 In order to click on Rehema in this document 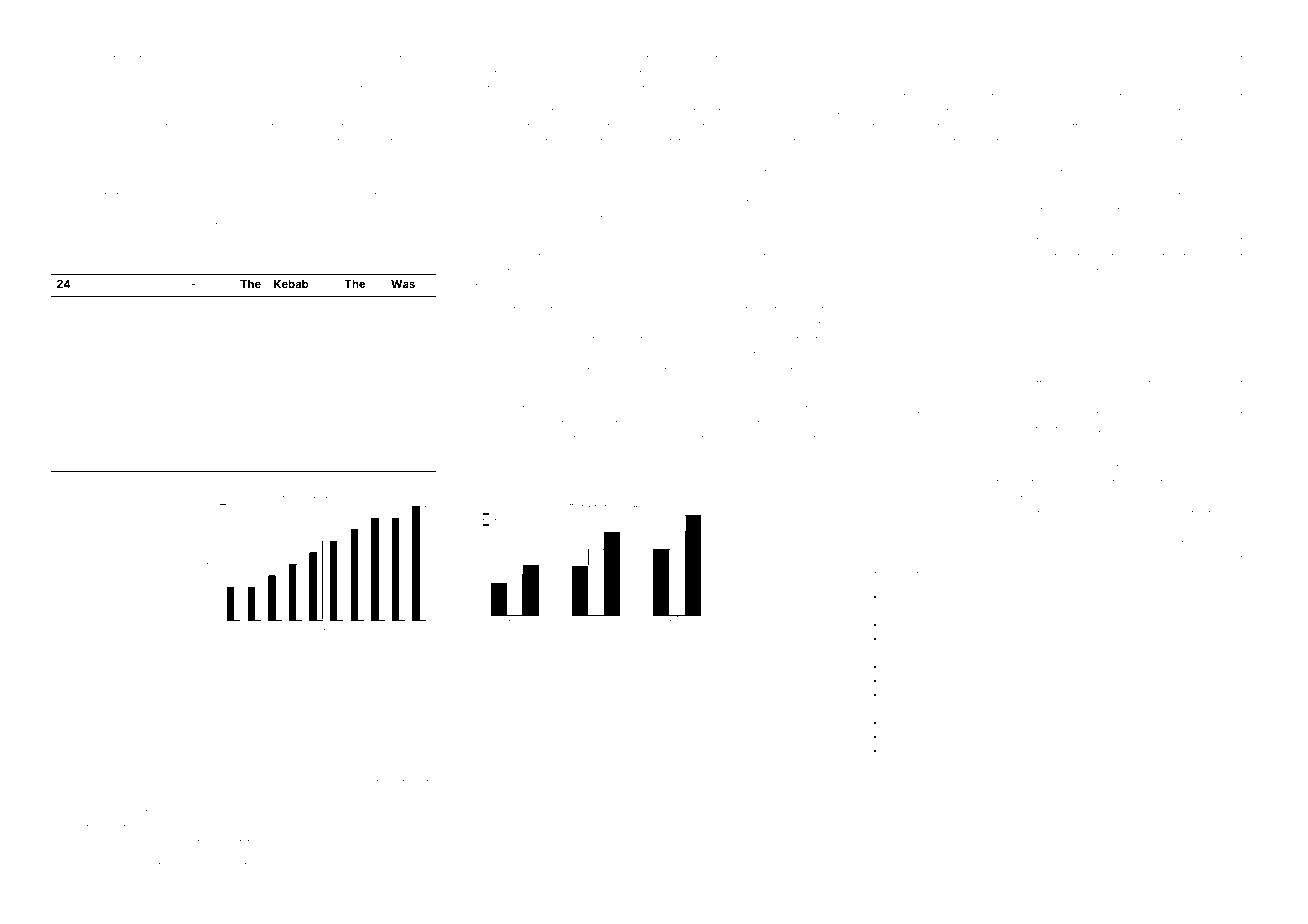, I will do `click(961, 383)`.
